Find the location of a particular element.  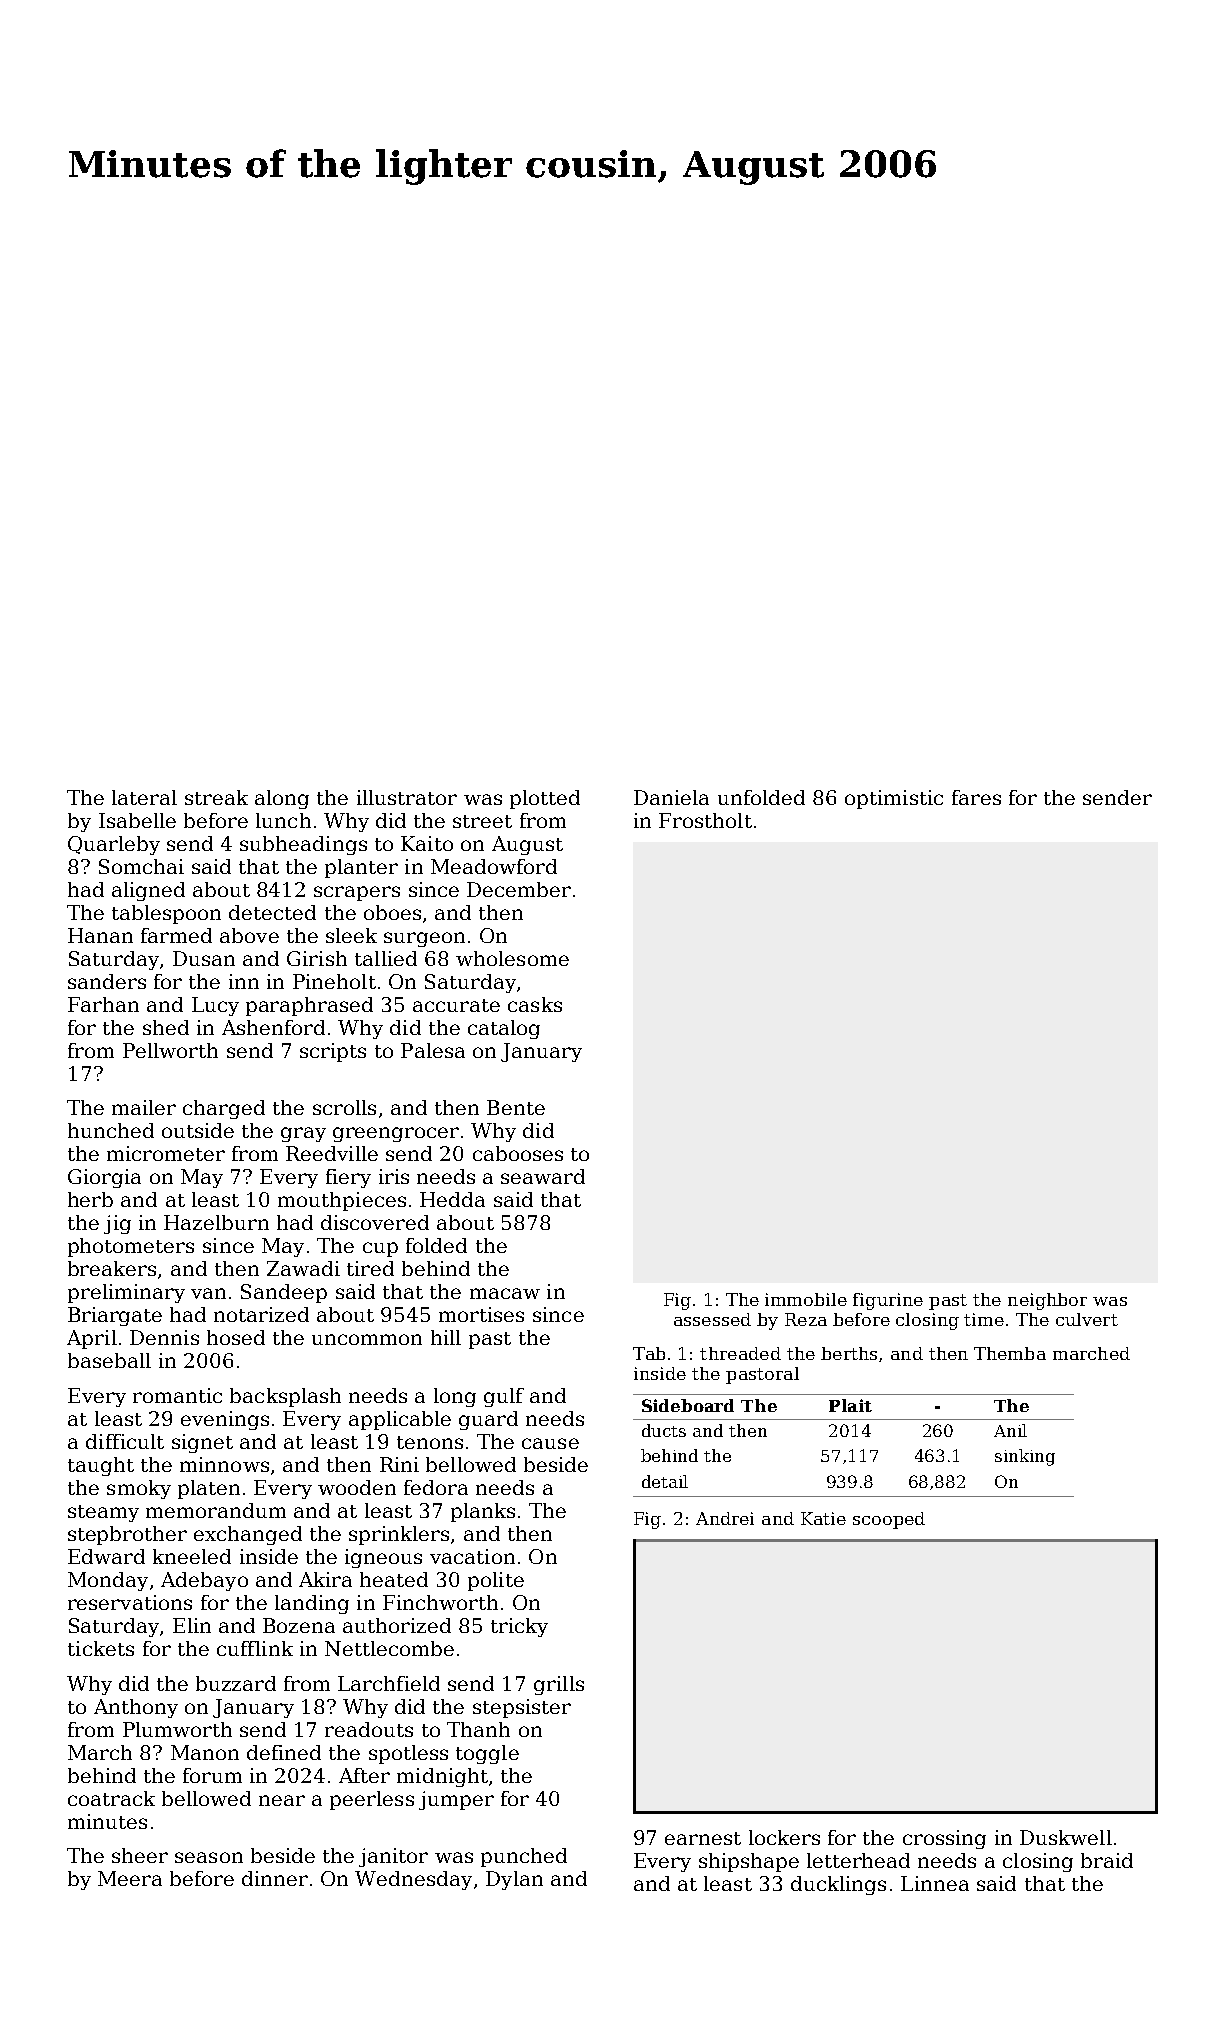

grills is located at coordinates (559, 1685).
